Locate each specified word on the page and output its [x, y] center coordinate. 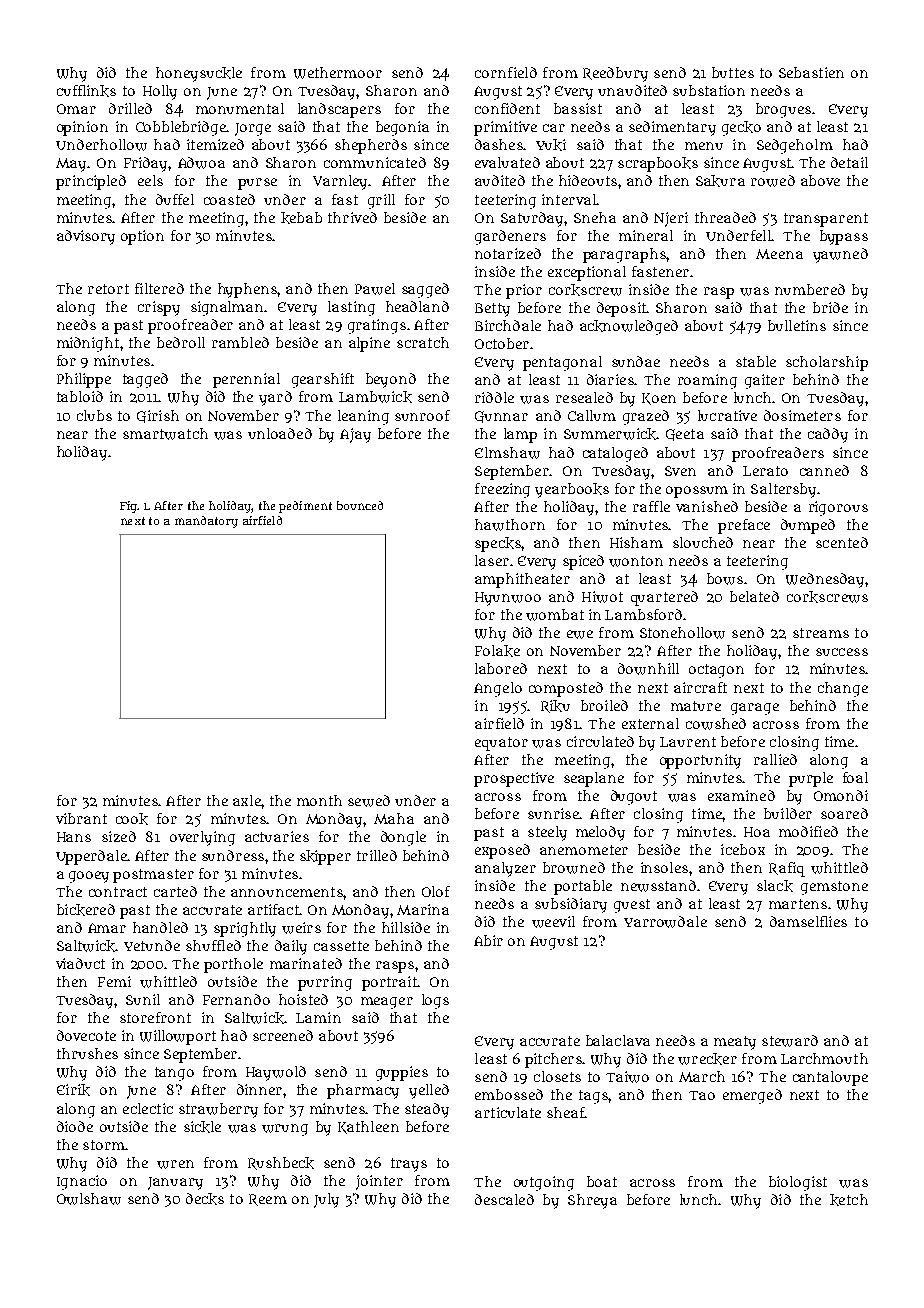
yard [275, 398]
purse [257, 184]
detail [849, 162]
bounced [360, 505]
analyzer [505, 869]
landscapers [339, 110]
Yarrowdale [665, 922]
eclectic [148, 1108]
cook [132, 819]
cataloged [615, 454]
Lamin [318, 1017]
